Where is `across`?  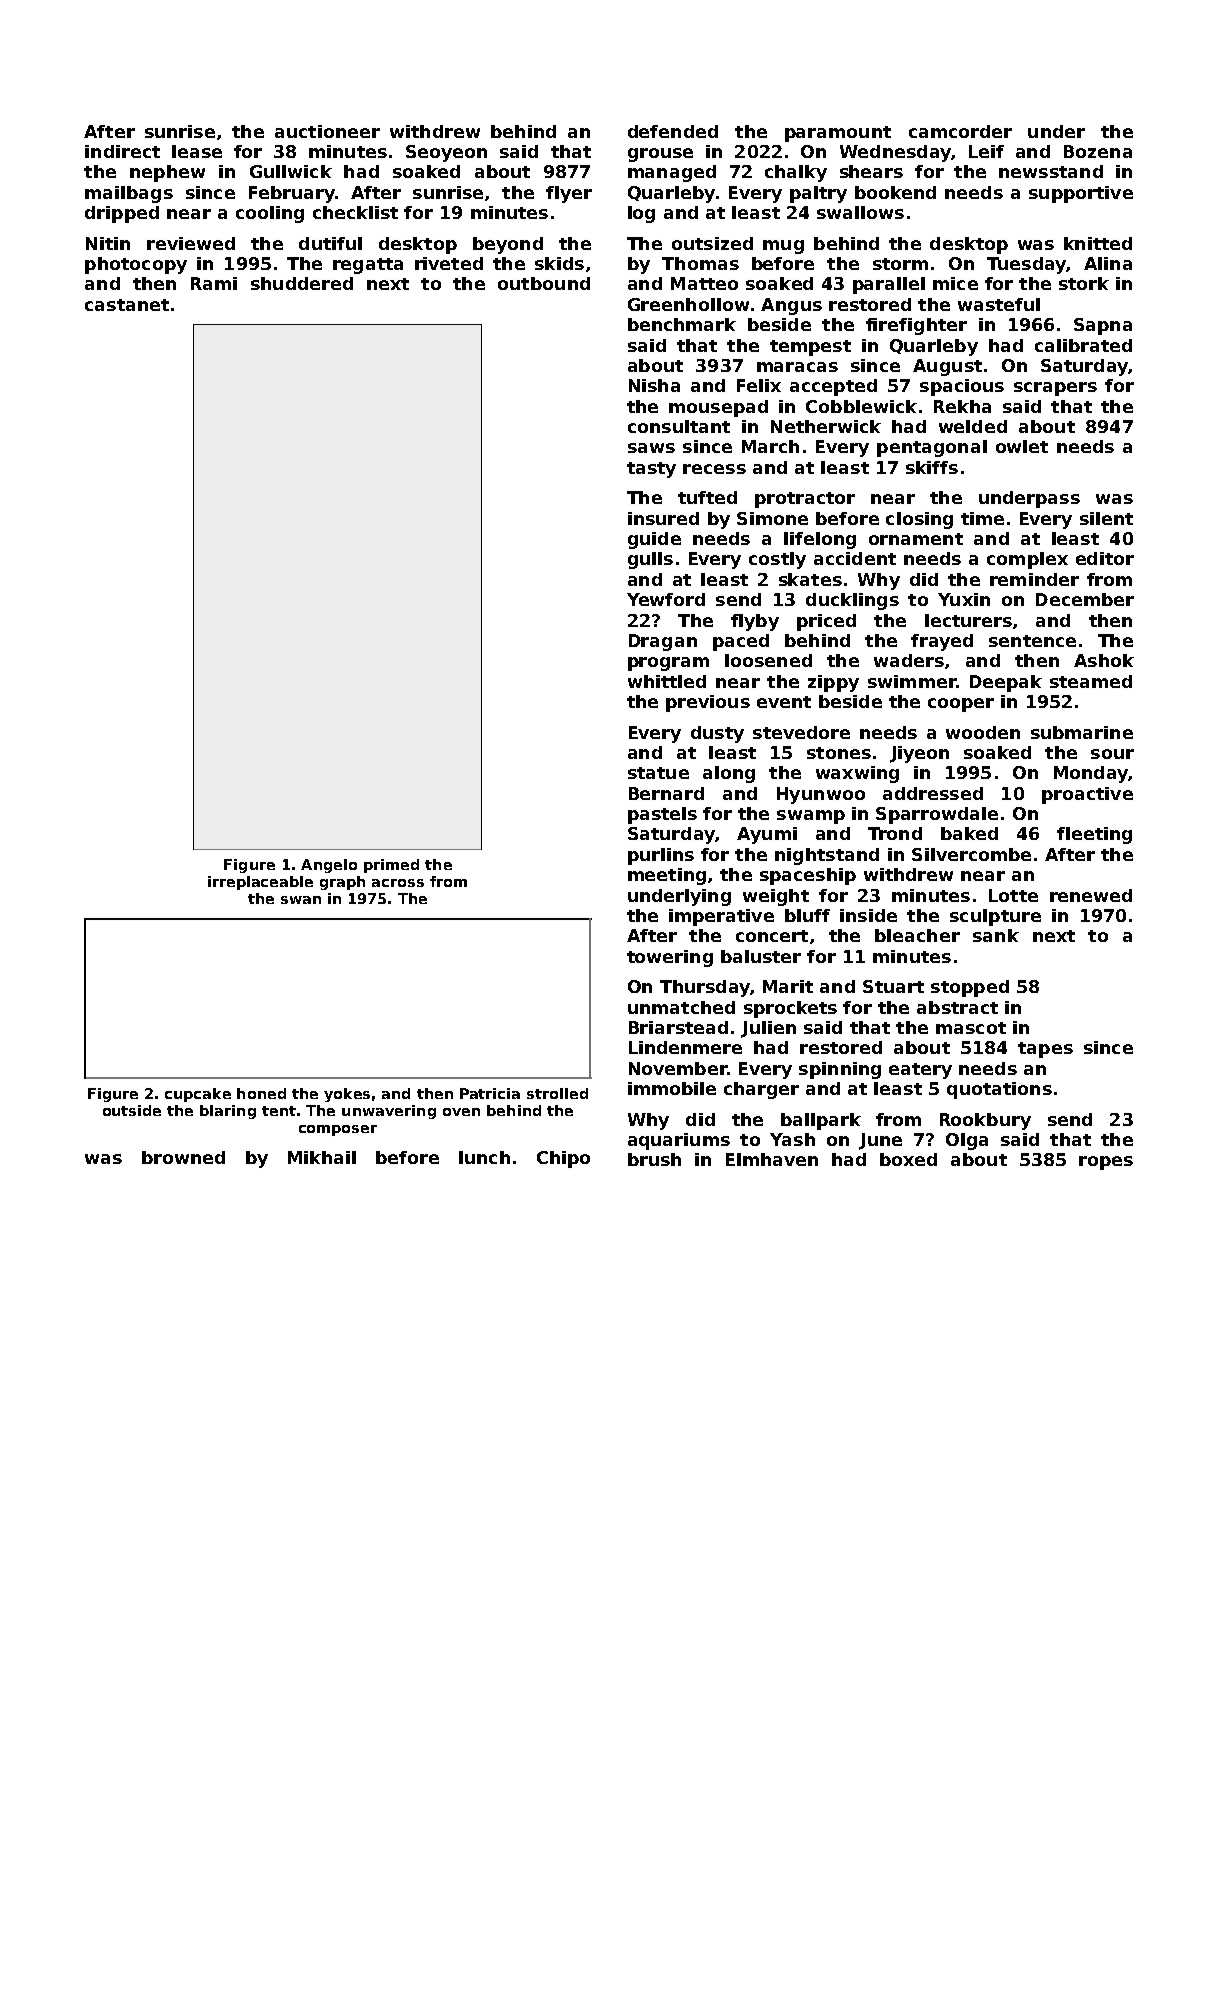 across is located at coordinates (398, 883).
